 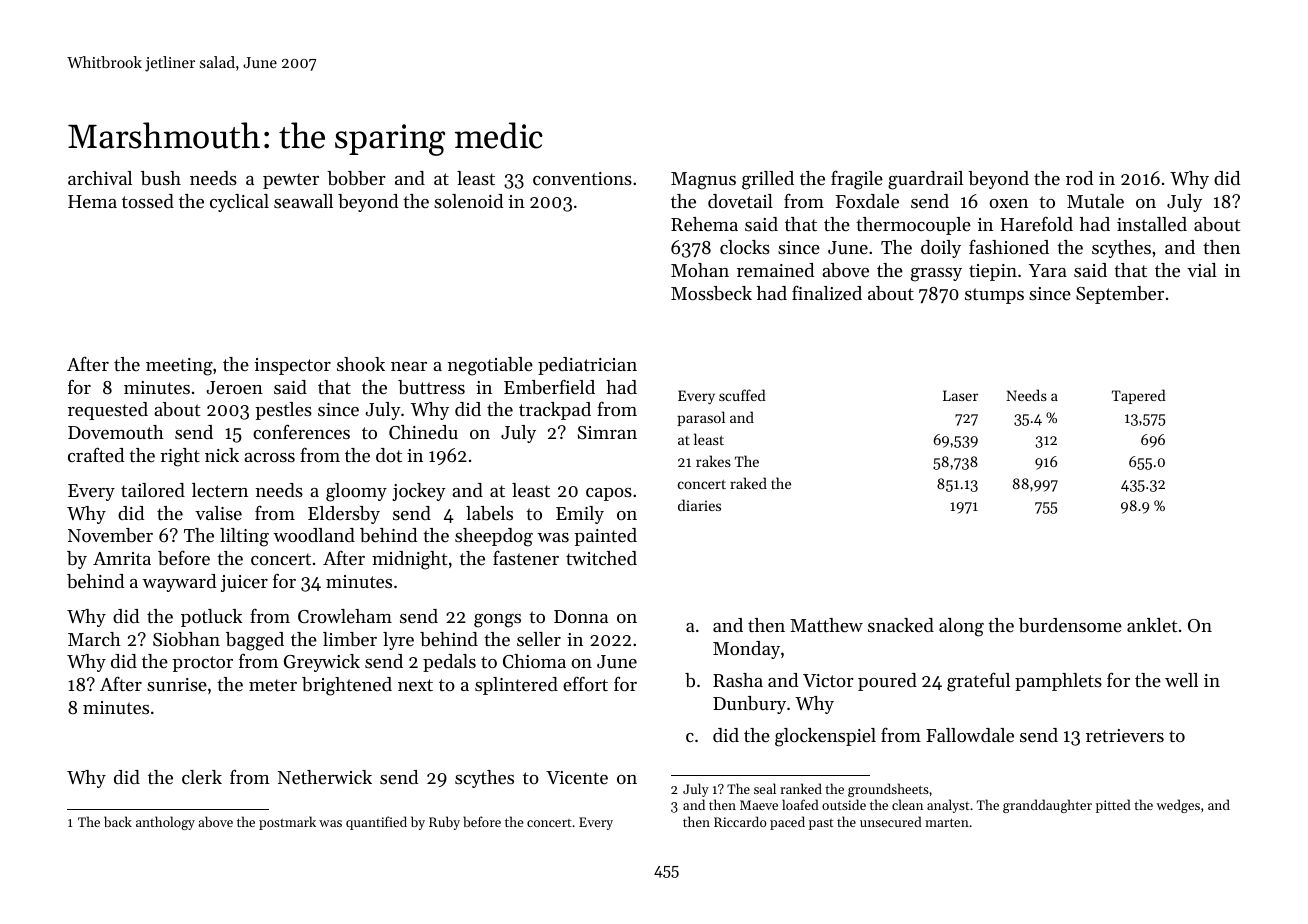 I want to click on archival, so click(x=100, y=178).
